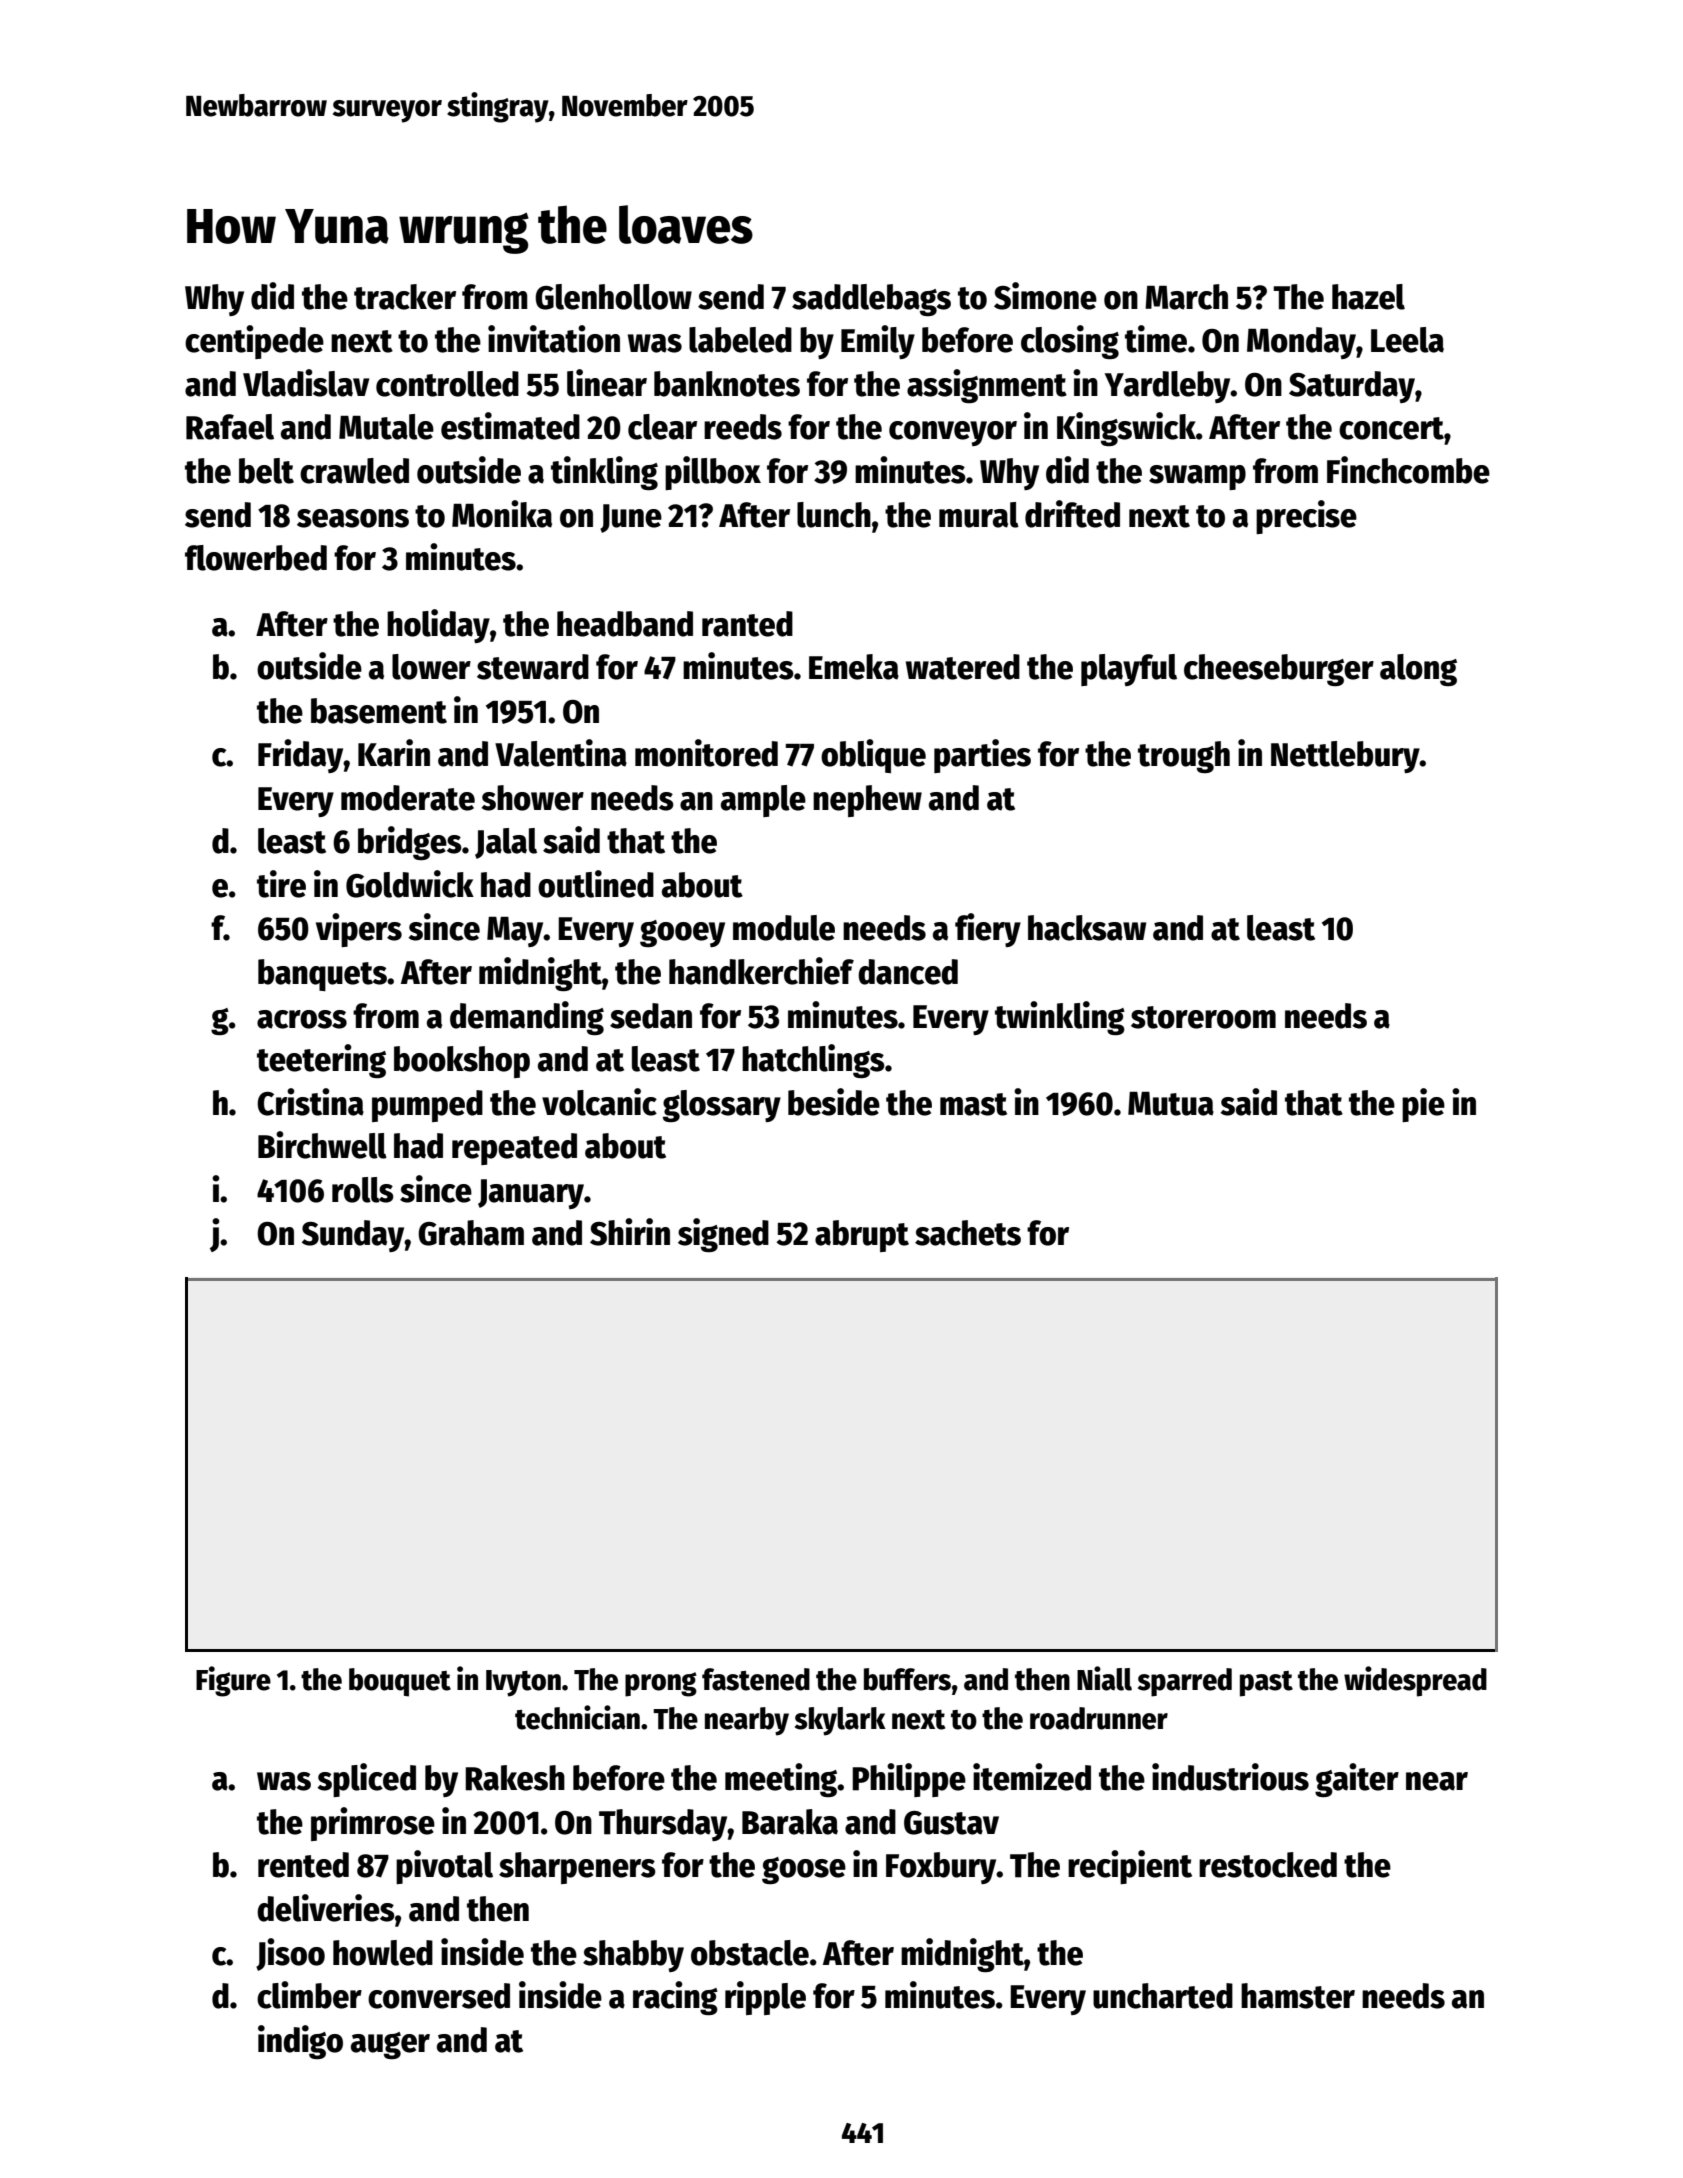 Image resolution: width=1683 pixels, height=2178 pixels. Describe the element at coordinates (554, 339) in the screenshot. I see `invitation` at that location.
